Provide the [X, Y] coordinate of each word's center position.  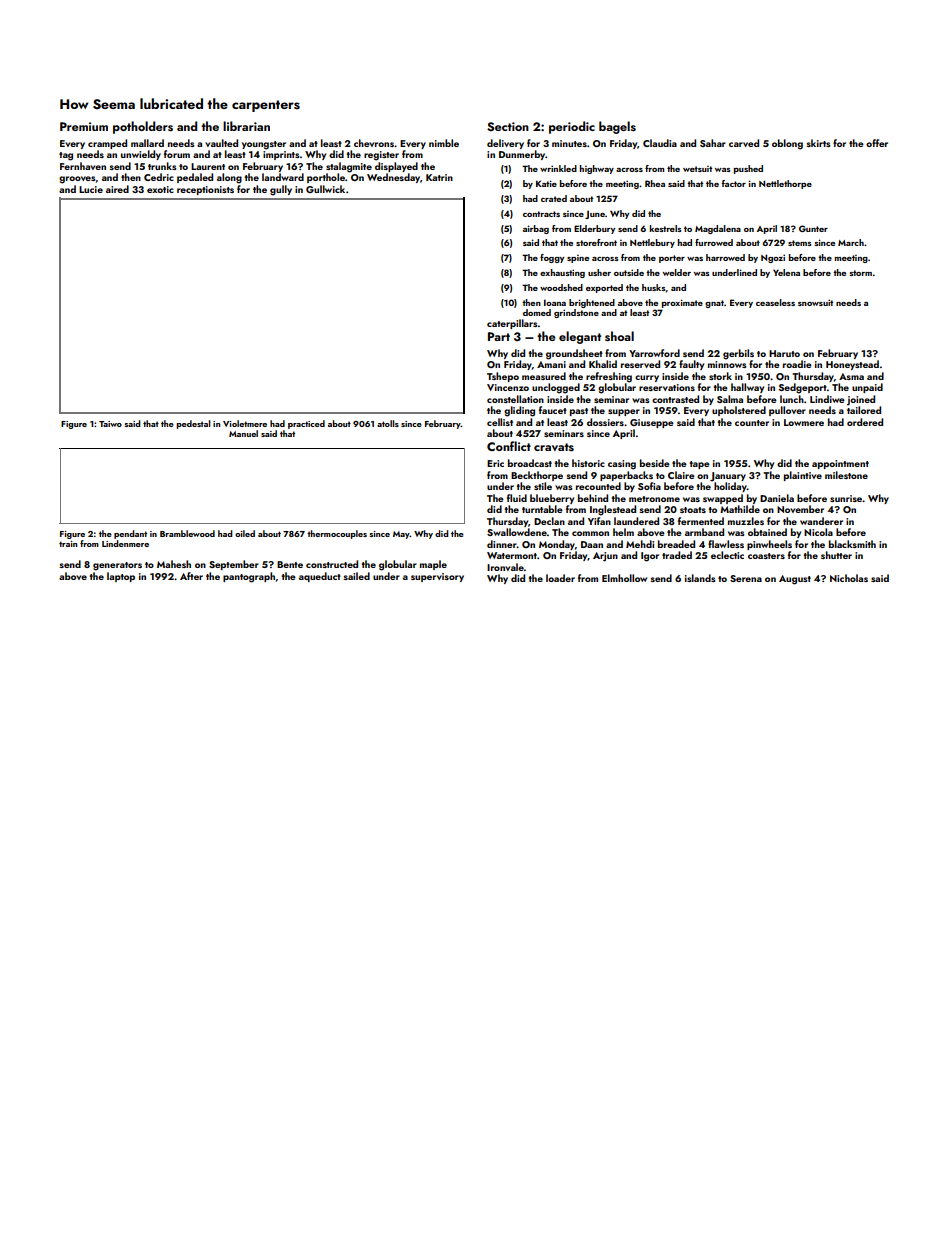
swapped [723, 499]
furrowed [714, 242]
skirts [818, 143]
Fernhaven [83, 166]
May [401, 535]
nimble [444, 143]
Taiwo [110, 424]
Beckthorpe [537, 476]
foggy [552, 258]
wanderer [821, 521]
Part [499, 336]
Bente [290, 564]
